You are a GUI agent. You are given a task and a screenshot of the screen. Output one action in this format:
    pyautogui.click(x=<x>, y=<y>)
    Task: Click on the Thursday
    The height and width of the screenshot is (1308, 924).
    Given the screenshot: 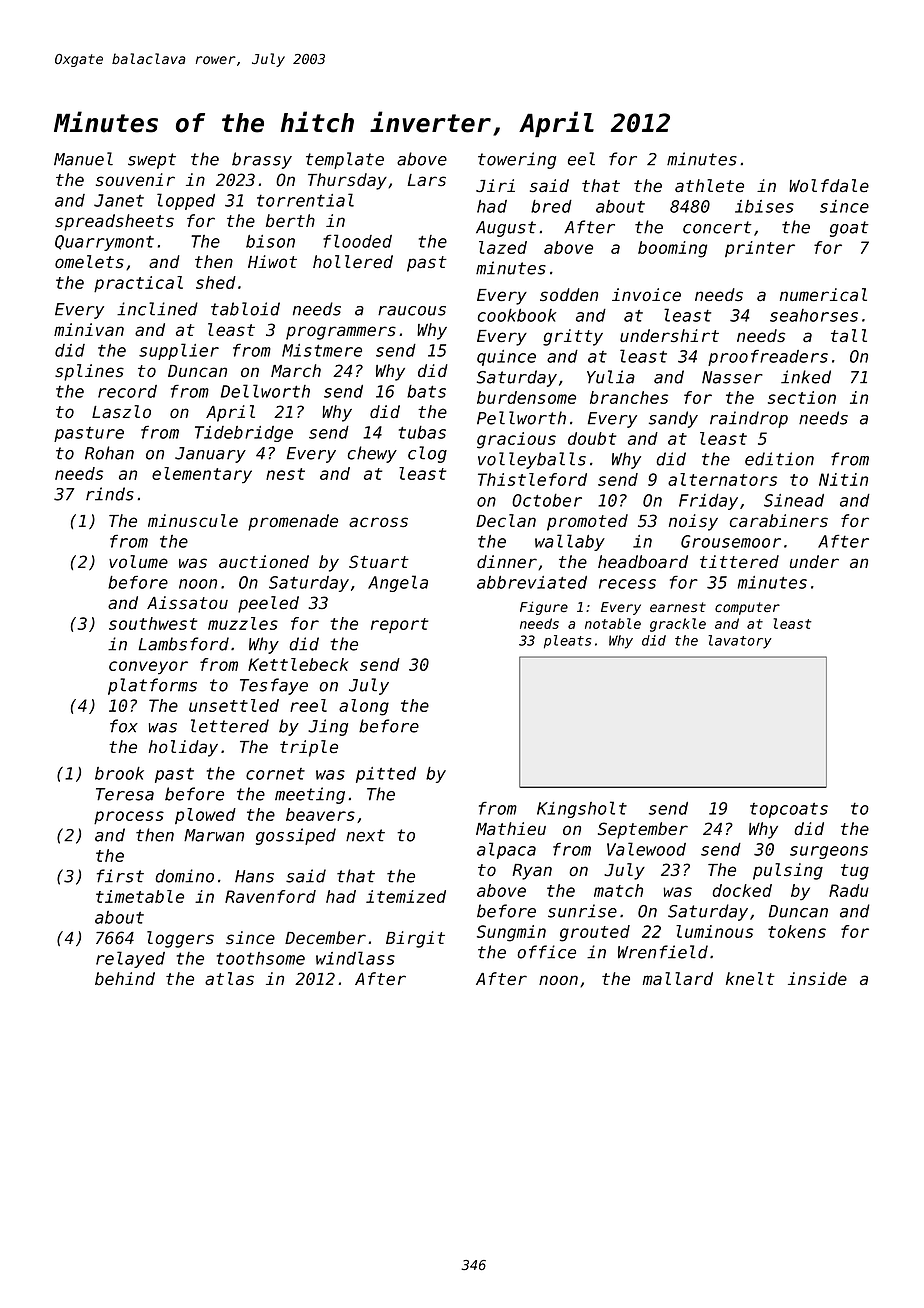 What is the action you would take?
    pyautogui.click(x=347, y=181)
